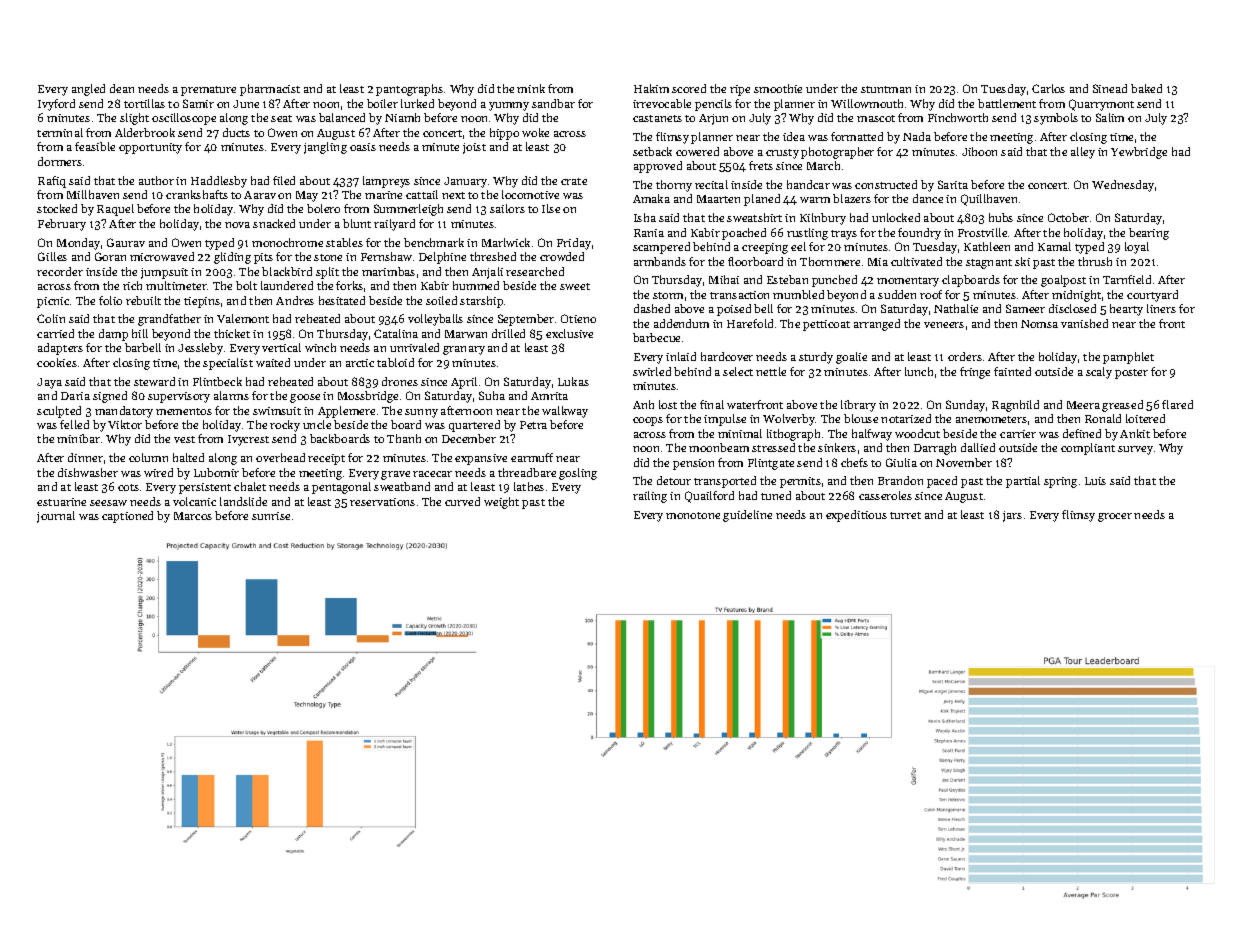 This page has height=952, width=1233. Describe the element at coordinates (1131, 374) in the page. I see `poster` at that location.
